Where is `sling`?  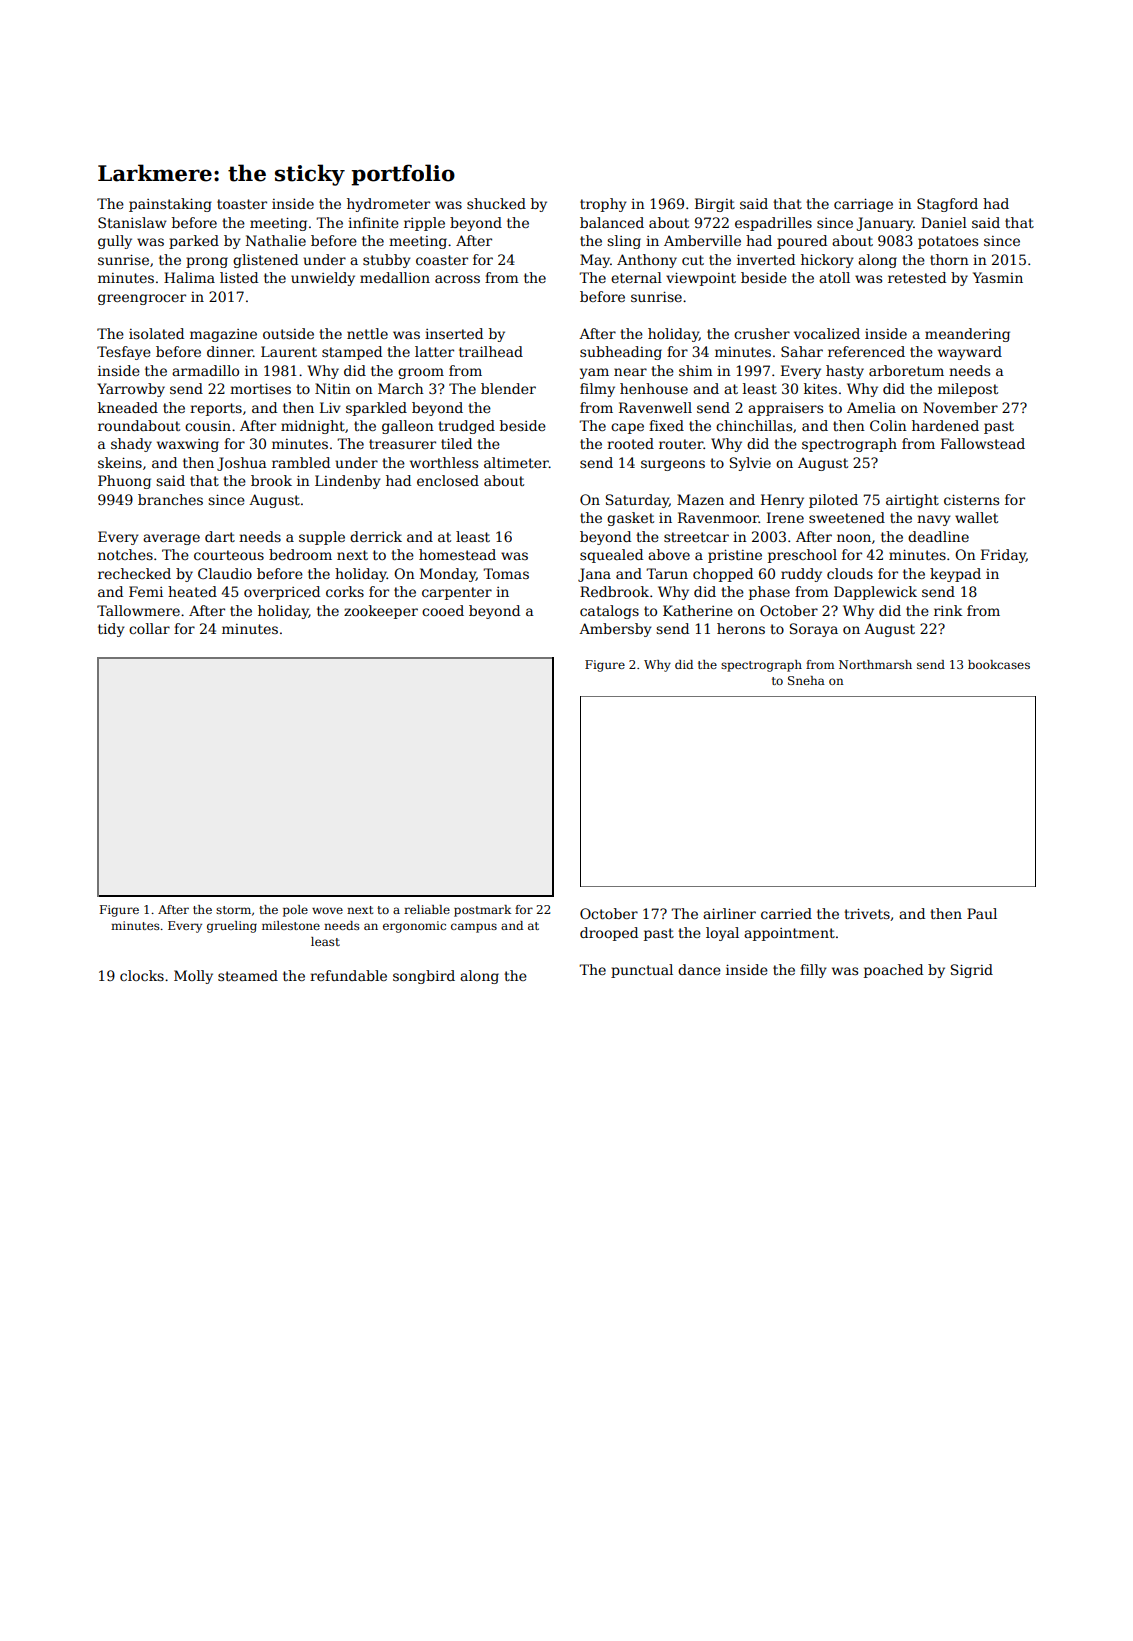
sling is located at coordinates (624, 242).
